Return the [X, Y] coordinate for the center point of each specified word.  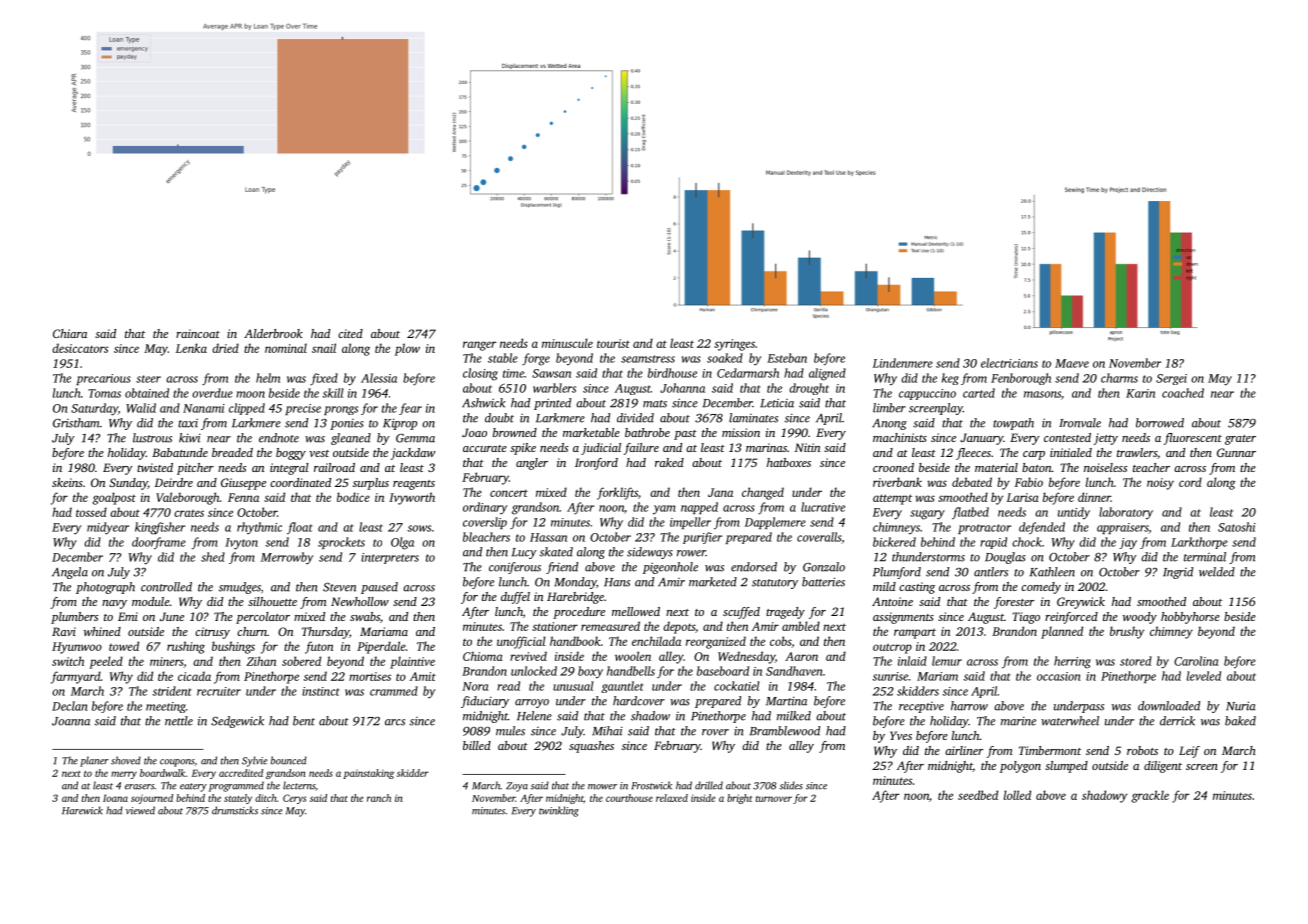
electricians [1009, 363]
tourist [613, 343]
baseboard [723, 671]
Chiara [70, 333]
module [151, 601]
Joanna [71, 721]
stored [1136, 661]
